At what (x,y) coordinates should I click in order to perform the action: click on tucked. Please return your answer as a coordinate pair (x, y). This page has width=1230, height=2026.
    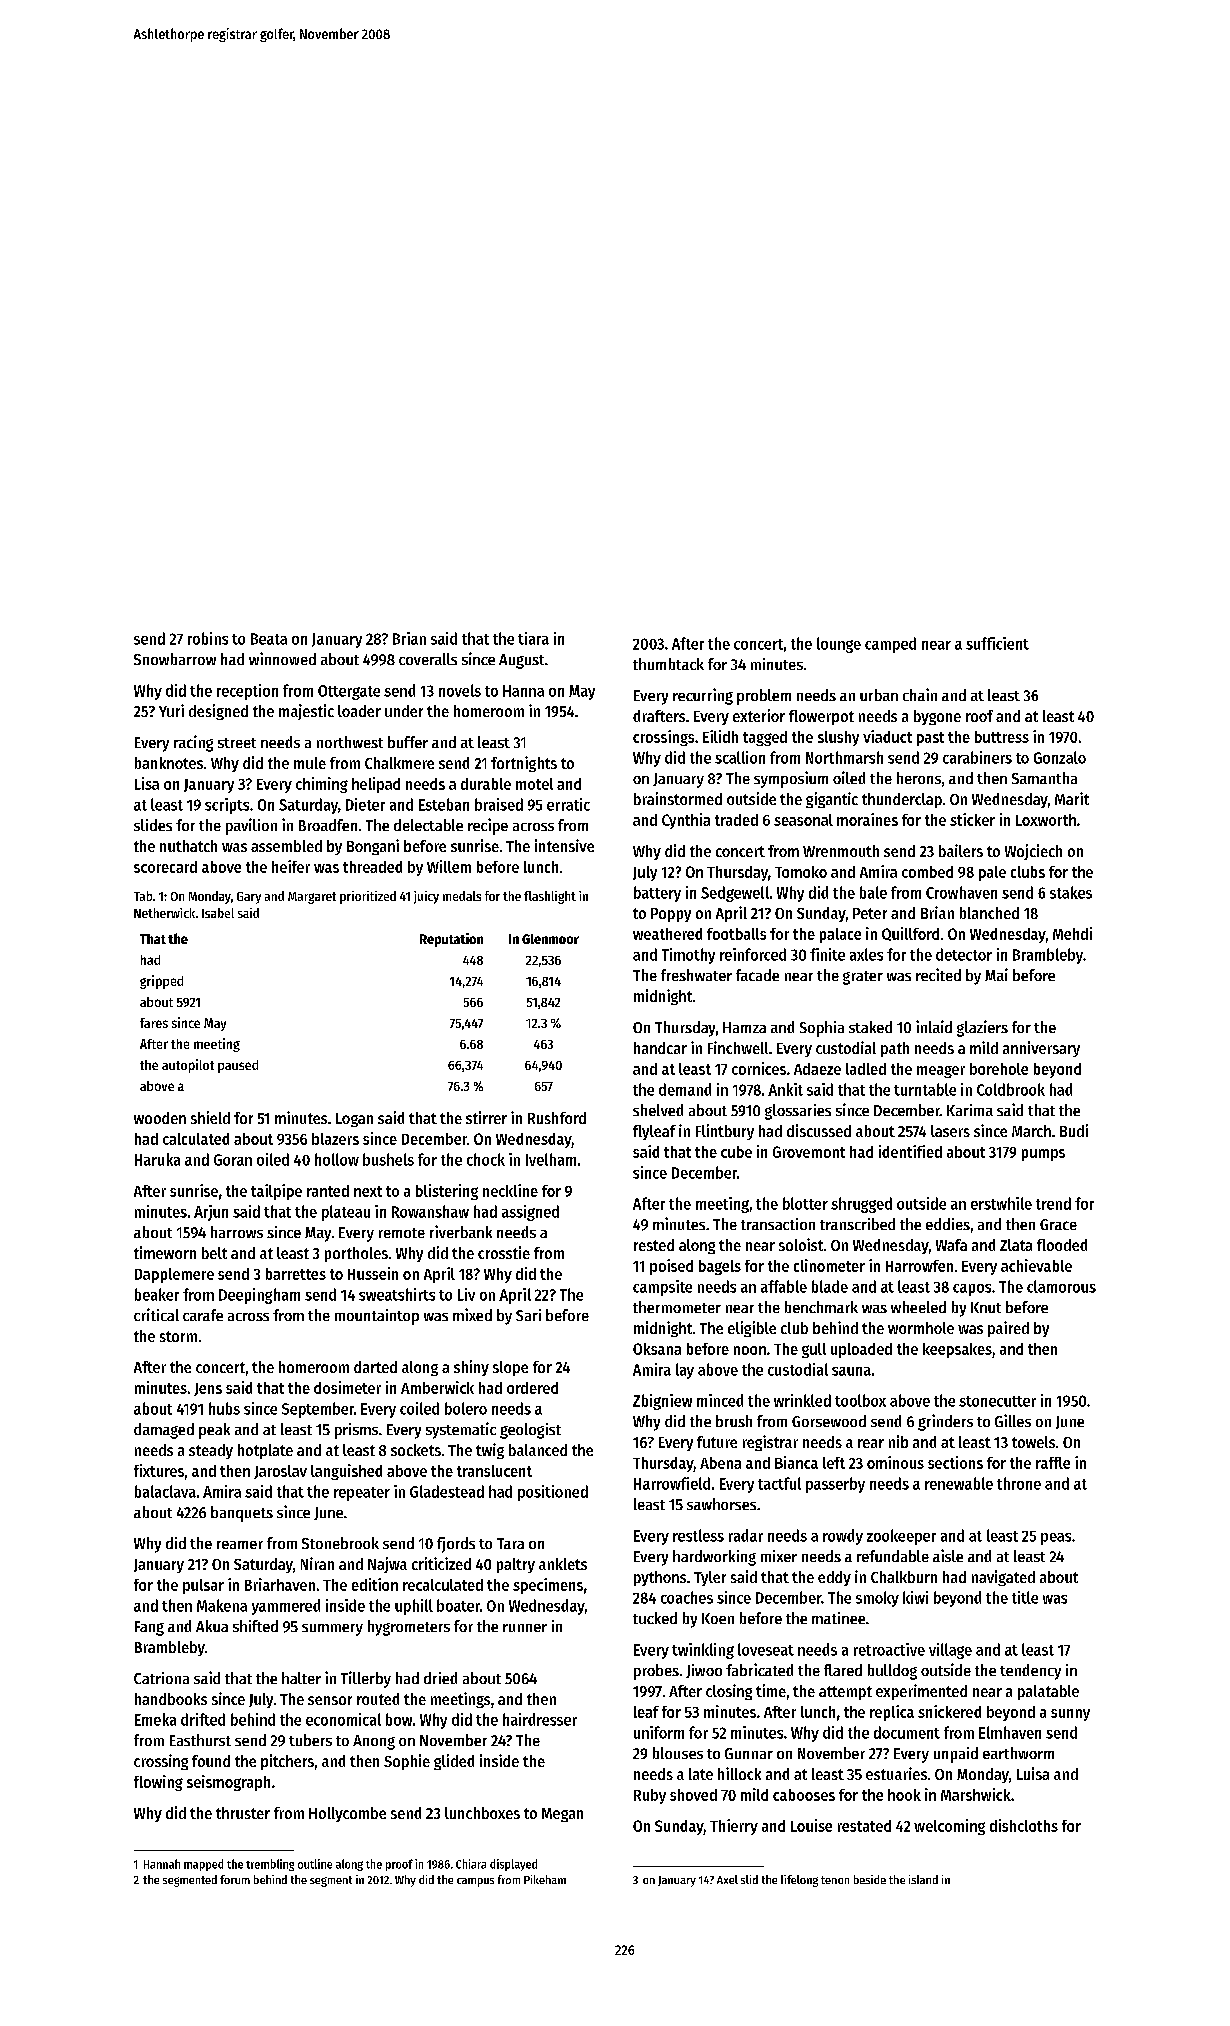
    Looking at the image, I should click on (655, 1618).
